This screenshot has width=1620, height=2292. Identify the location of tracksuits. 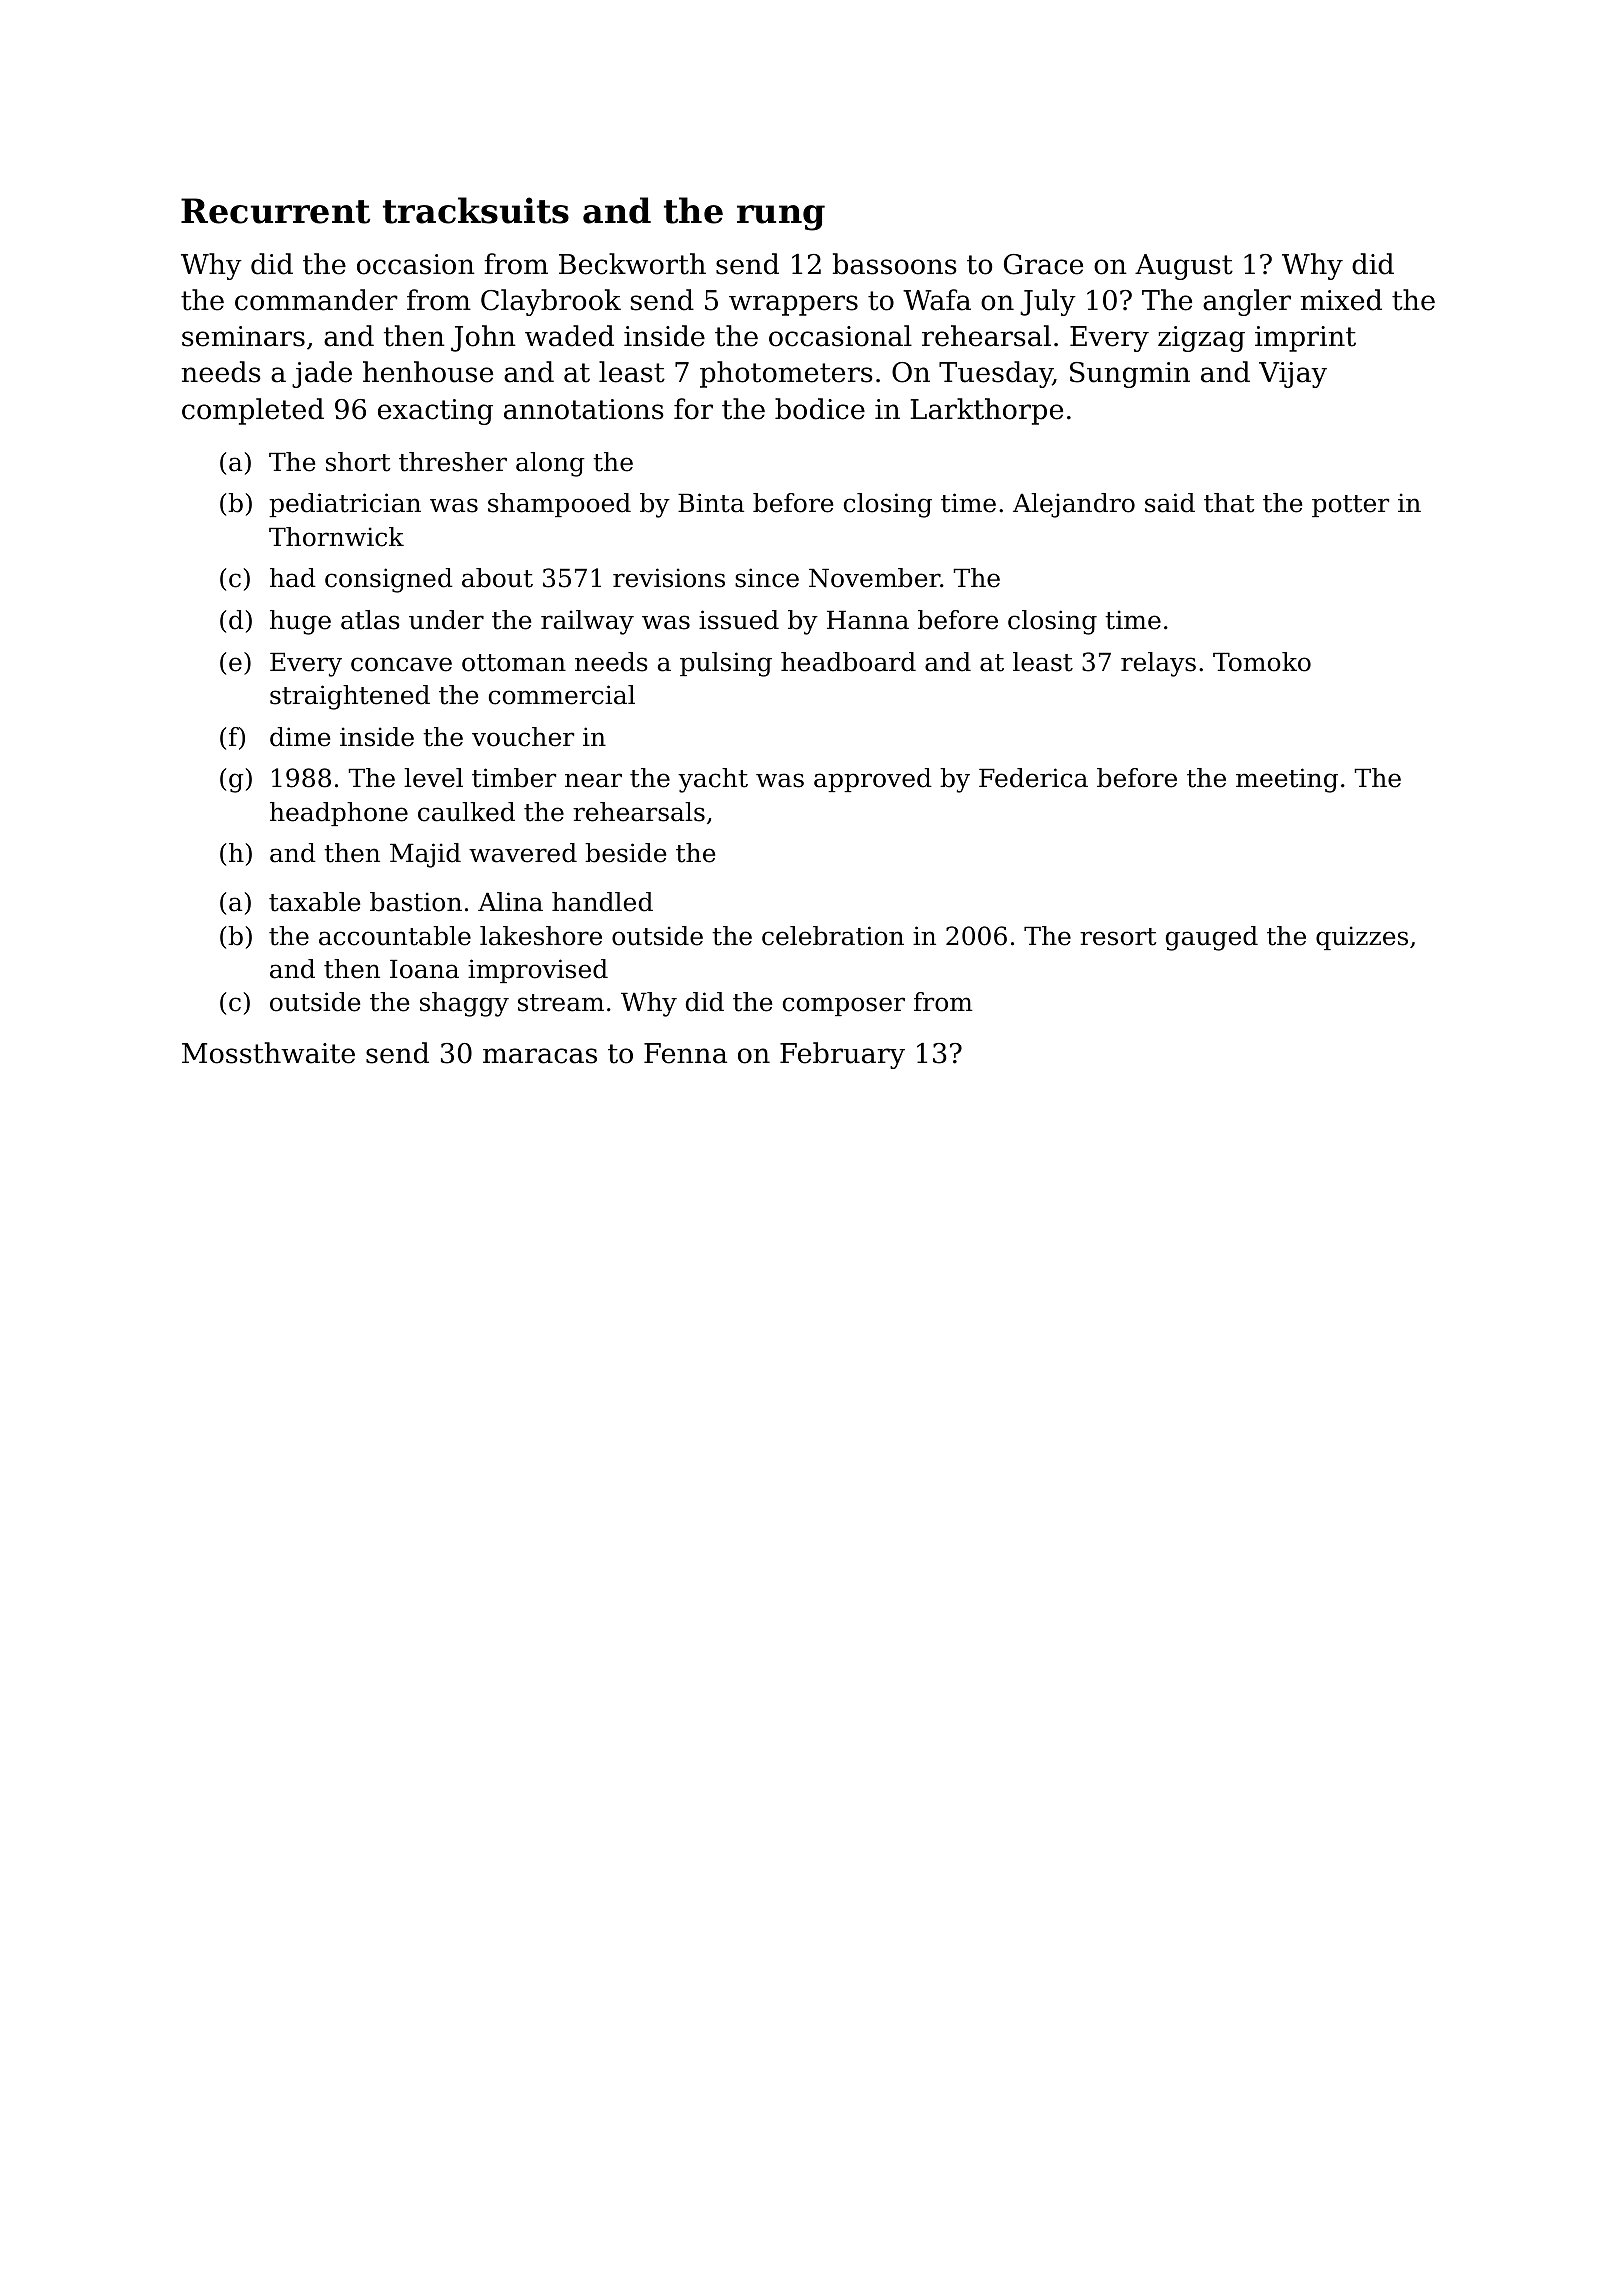
(476, 210).
